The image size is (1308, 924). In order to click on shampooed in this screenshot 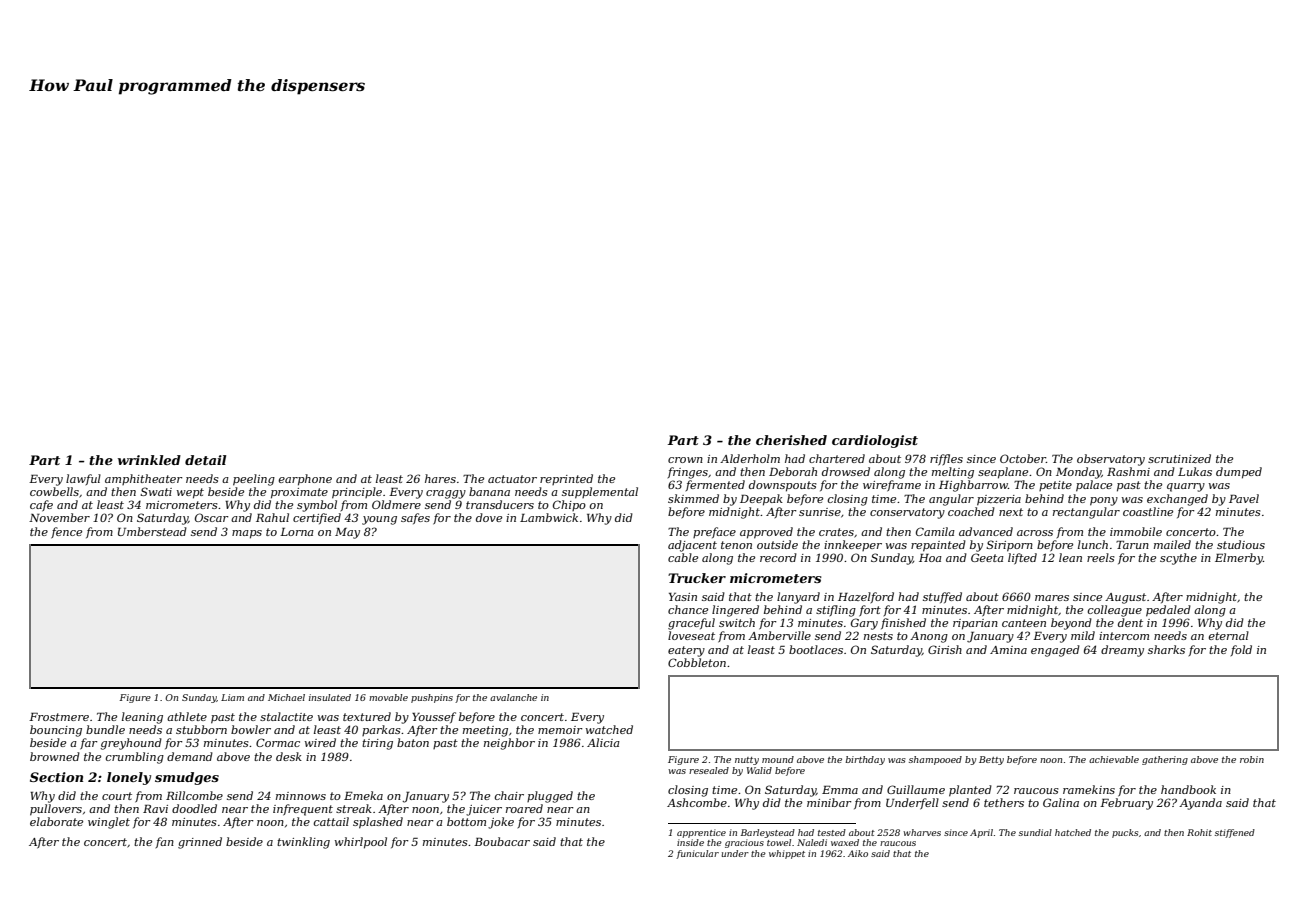, I will do `click(935, 760)`.
